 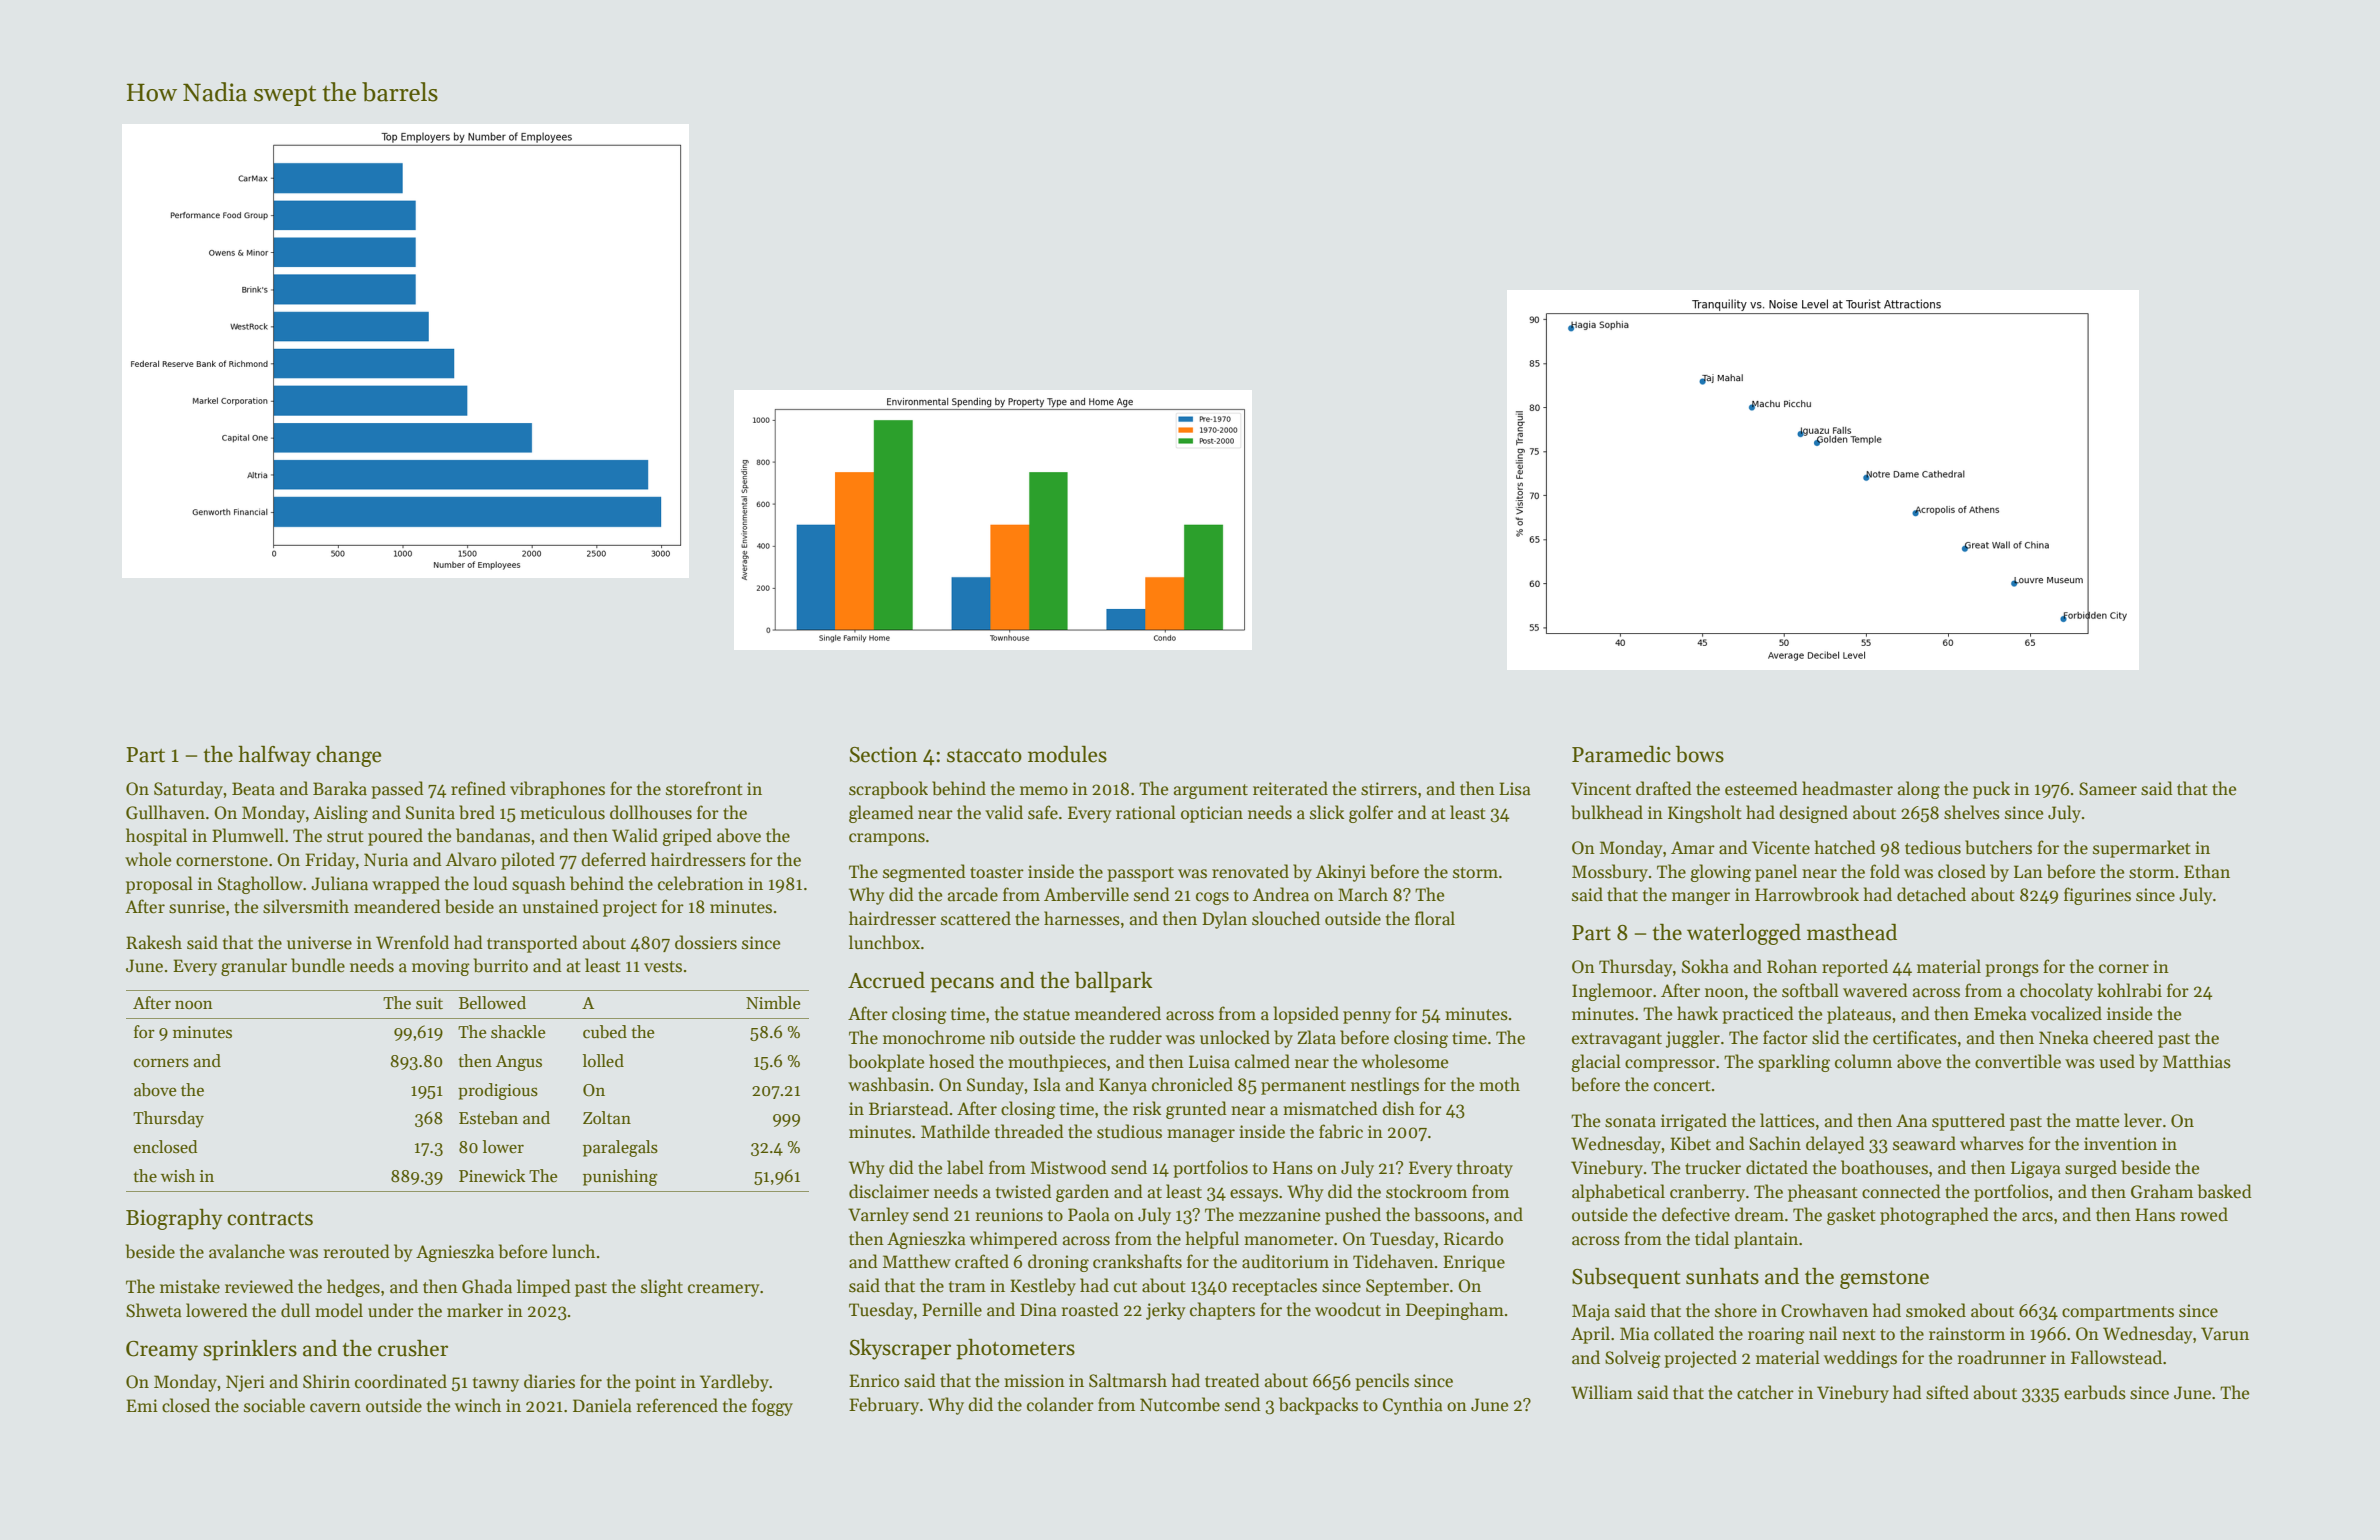 I want to click on Beata, so click(x=253, y=789).
